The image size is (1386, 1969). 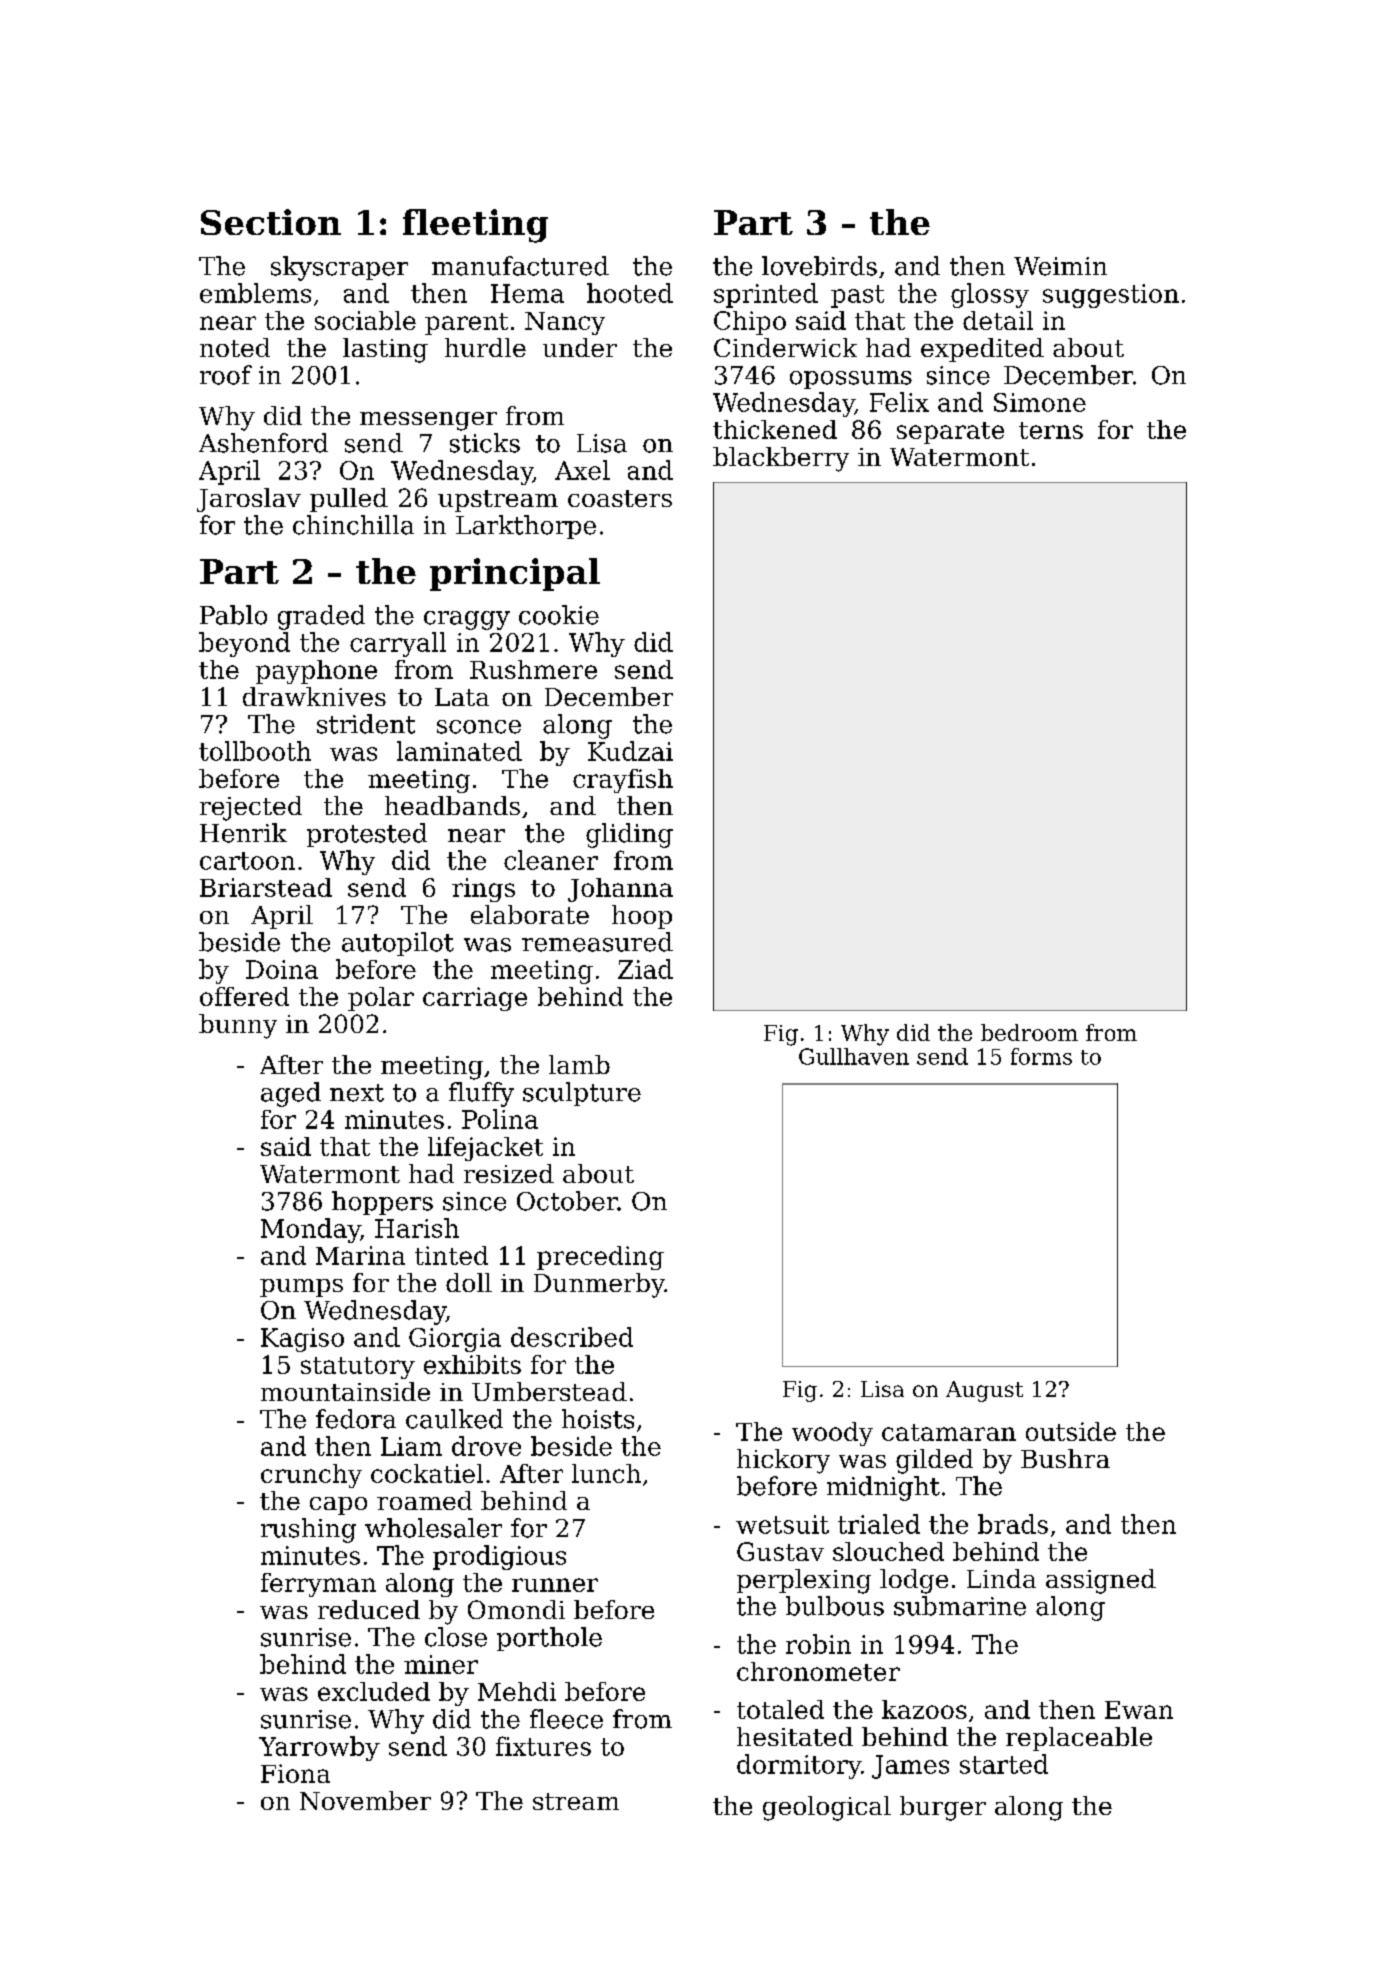 I want to click on aged, so click(x=291, y=1094).
